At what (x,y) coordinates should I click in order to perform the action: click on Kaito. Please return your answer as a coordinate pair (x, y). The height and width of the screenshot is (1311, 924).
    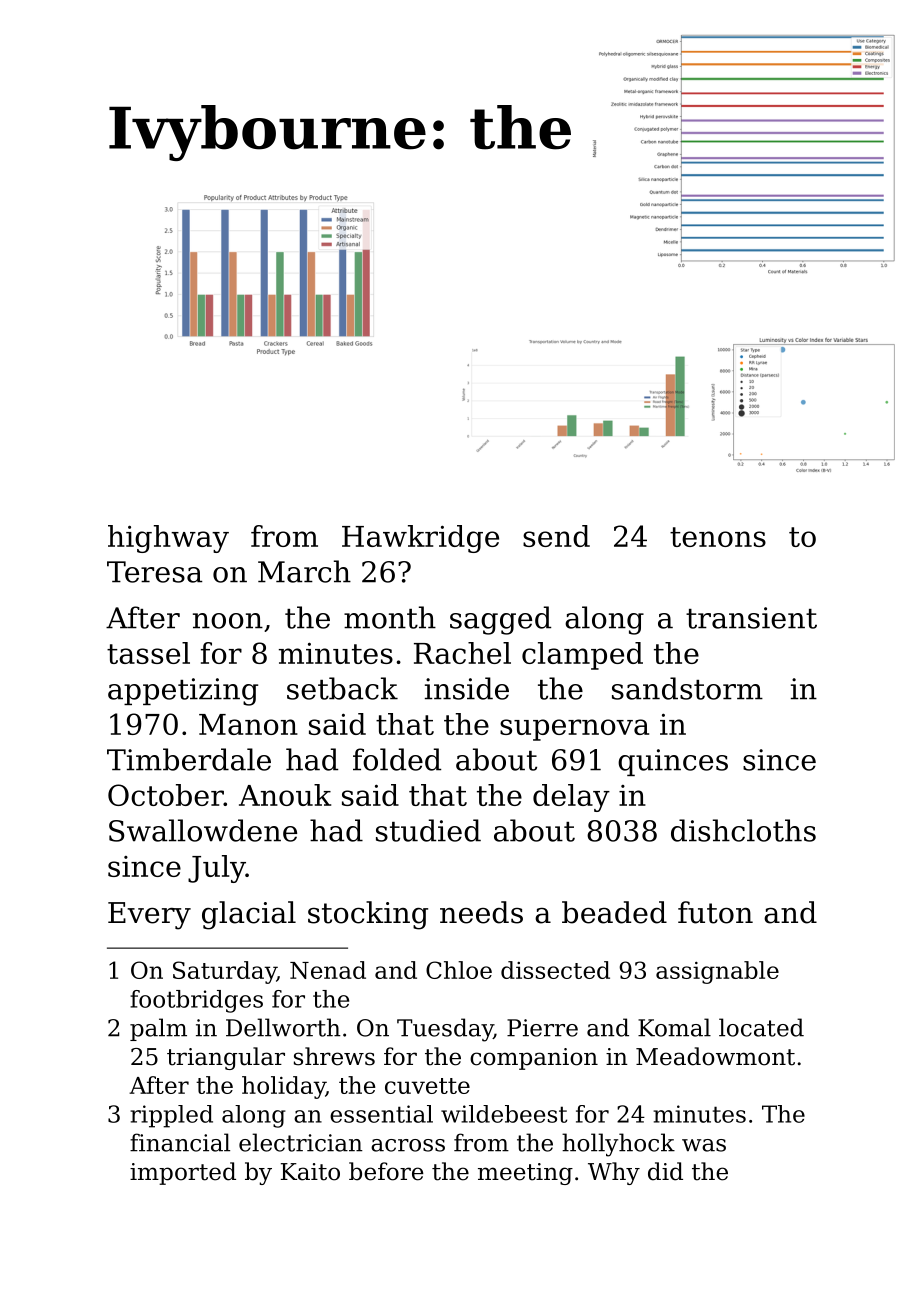
    Looking at the image, I should click on (310, 1172).
